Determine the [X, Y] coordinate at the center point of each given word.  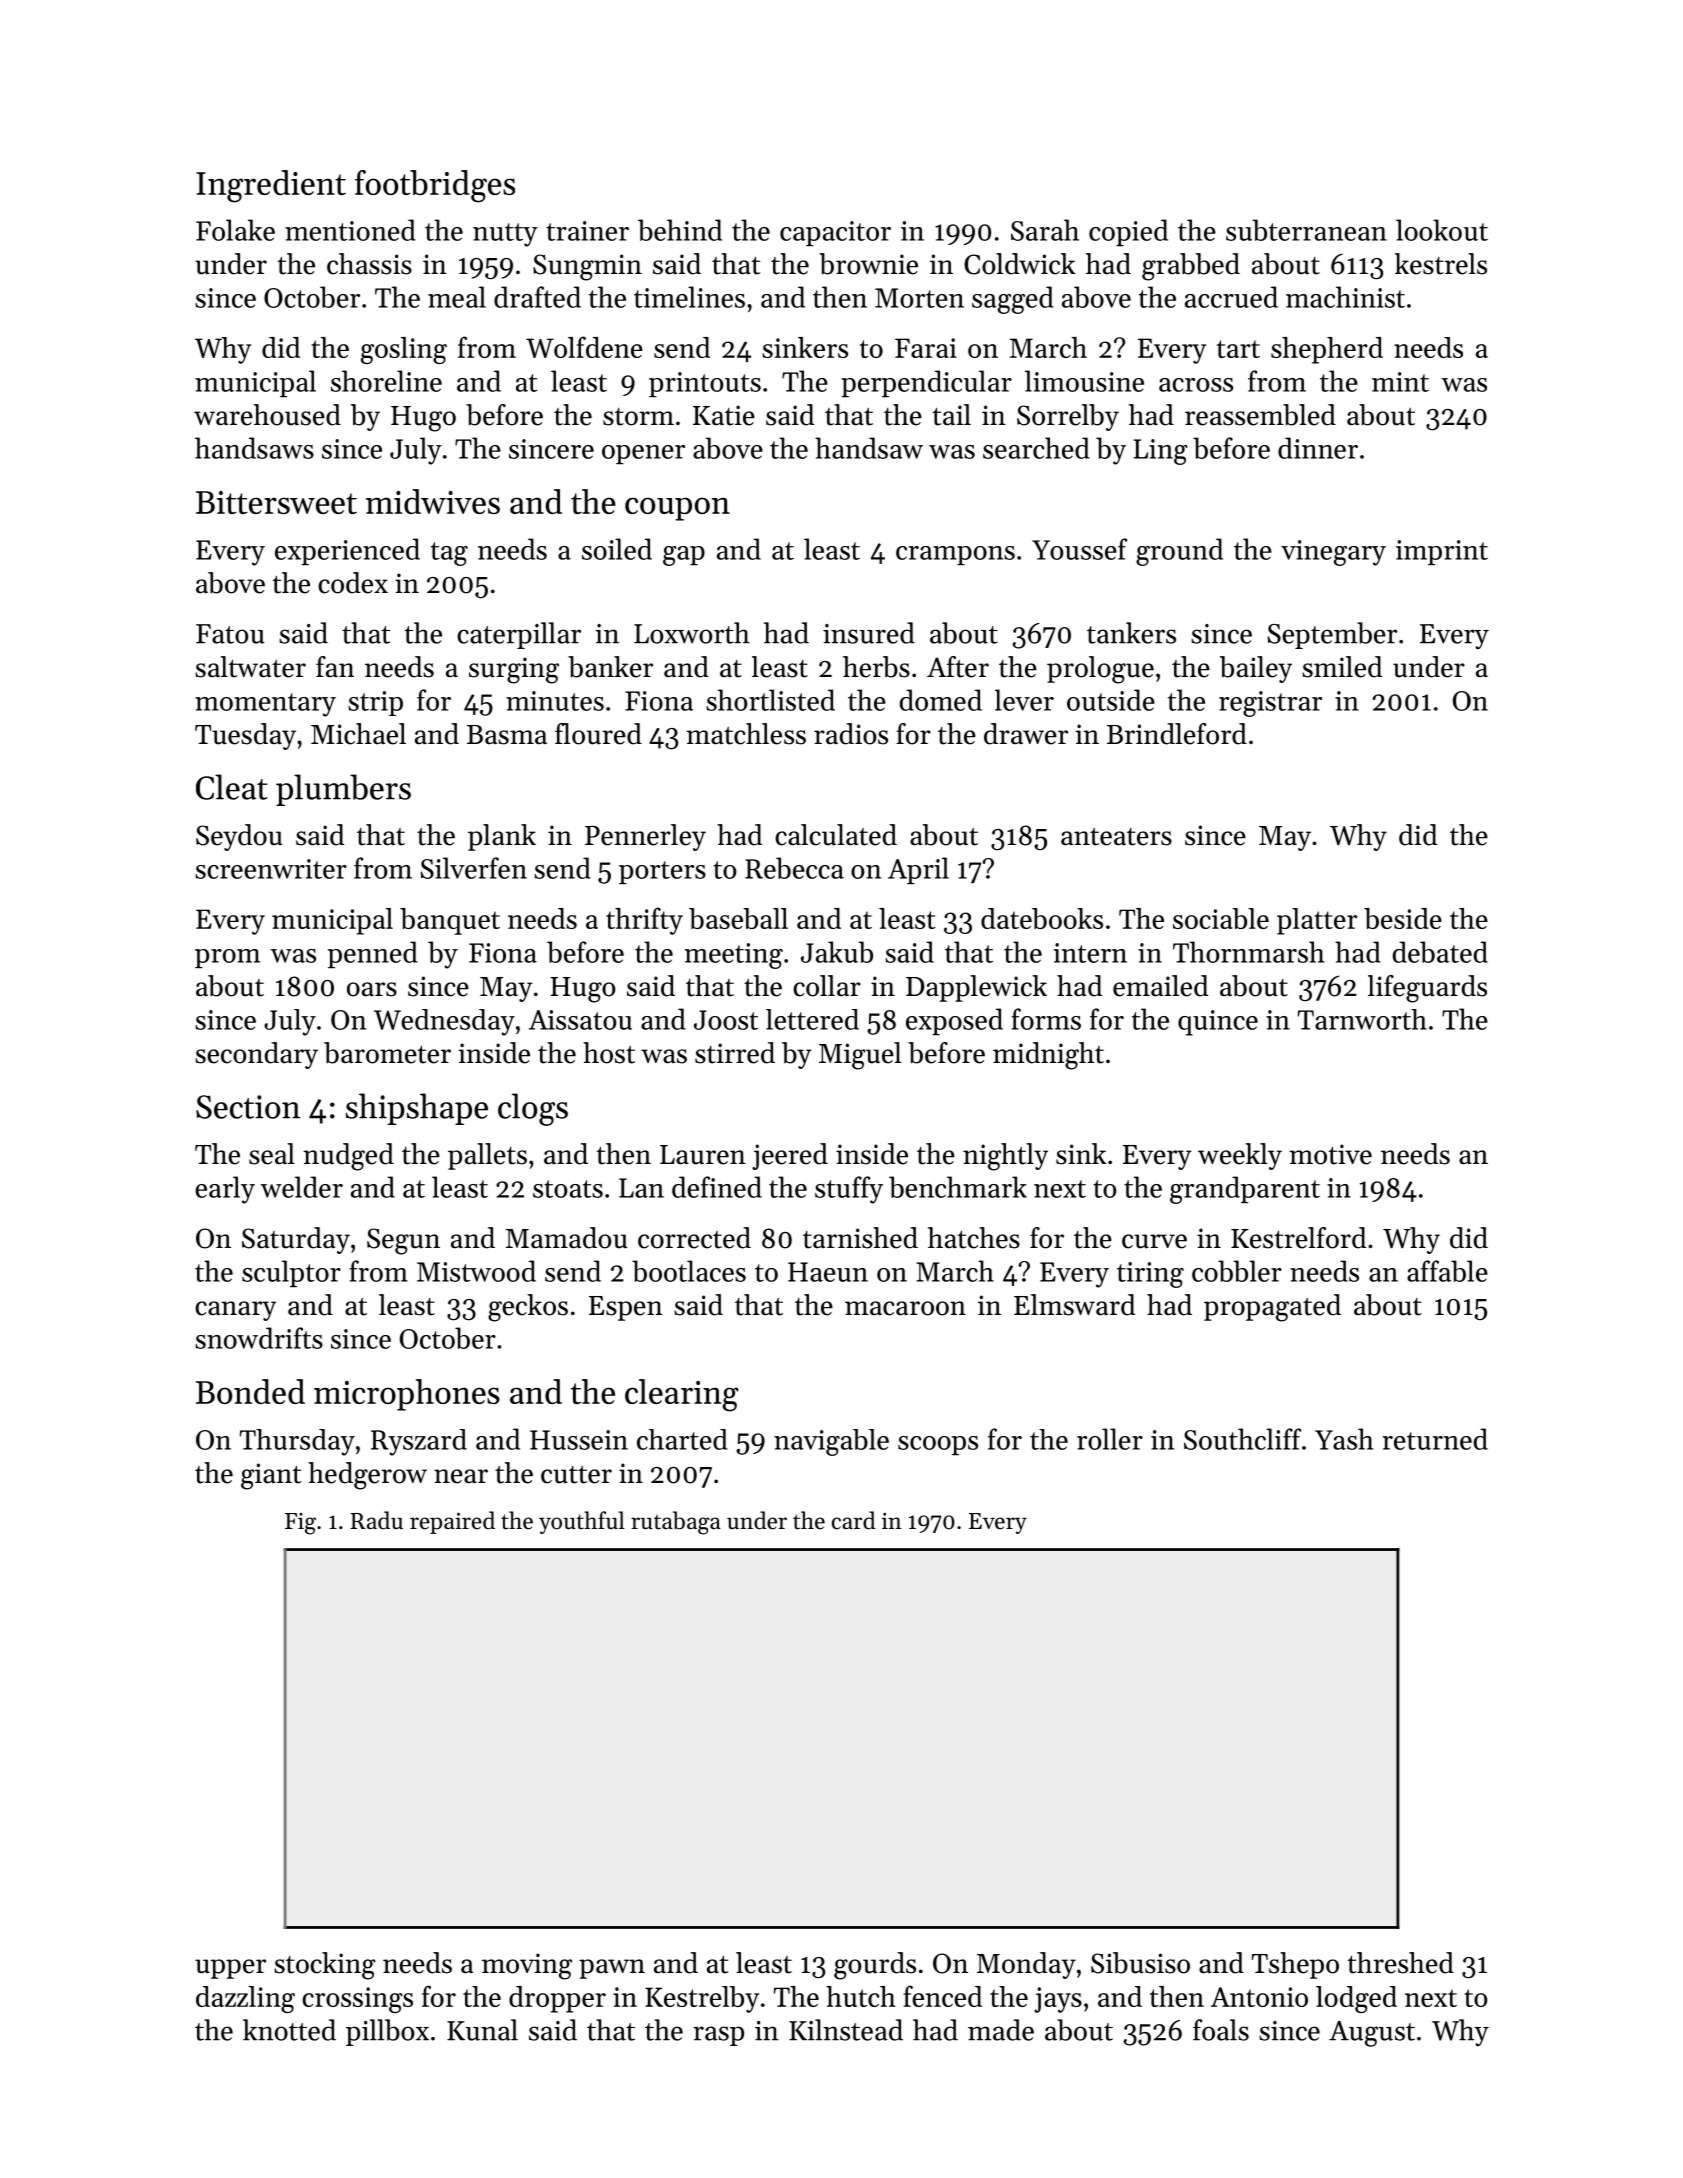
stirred [735, 1053]
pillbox [387, 2032]
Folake [235, 230]
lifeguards [1427, 989]
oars [372, 989]
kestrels [1441, 264]
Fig [300, 1524]
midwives [433, 501]
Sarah [1045, 230]
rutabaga [676, 1523]
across [1196, 385]
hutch [861, 1996]
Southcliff [1242, 1439]
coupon [677, 509]
